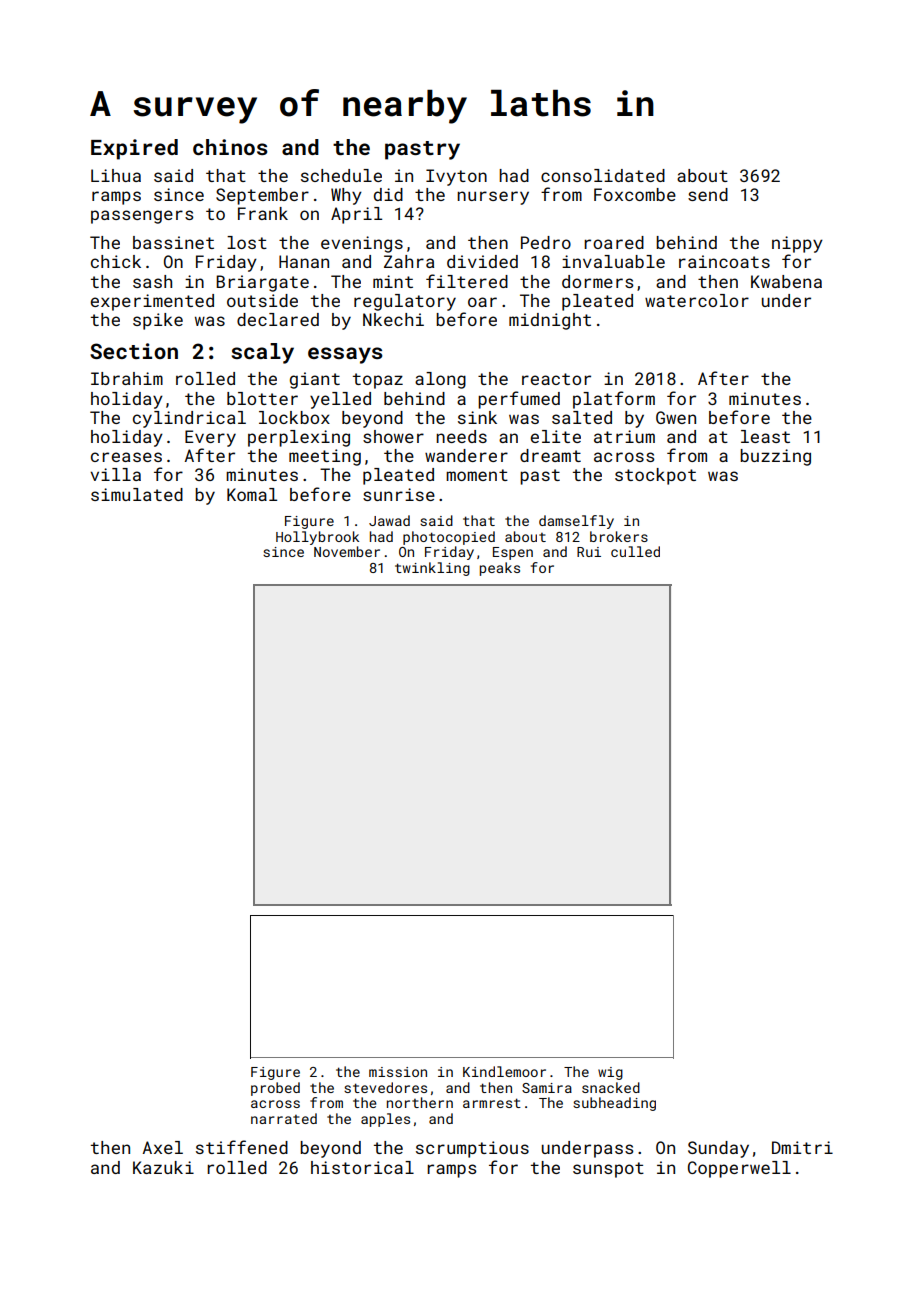 This screenshot has height=1308, width=924. I want to click on invaluable, so click(613, 261).
